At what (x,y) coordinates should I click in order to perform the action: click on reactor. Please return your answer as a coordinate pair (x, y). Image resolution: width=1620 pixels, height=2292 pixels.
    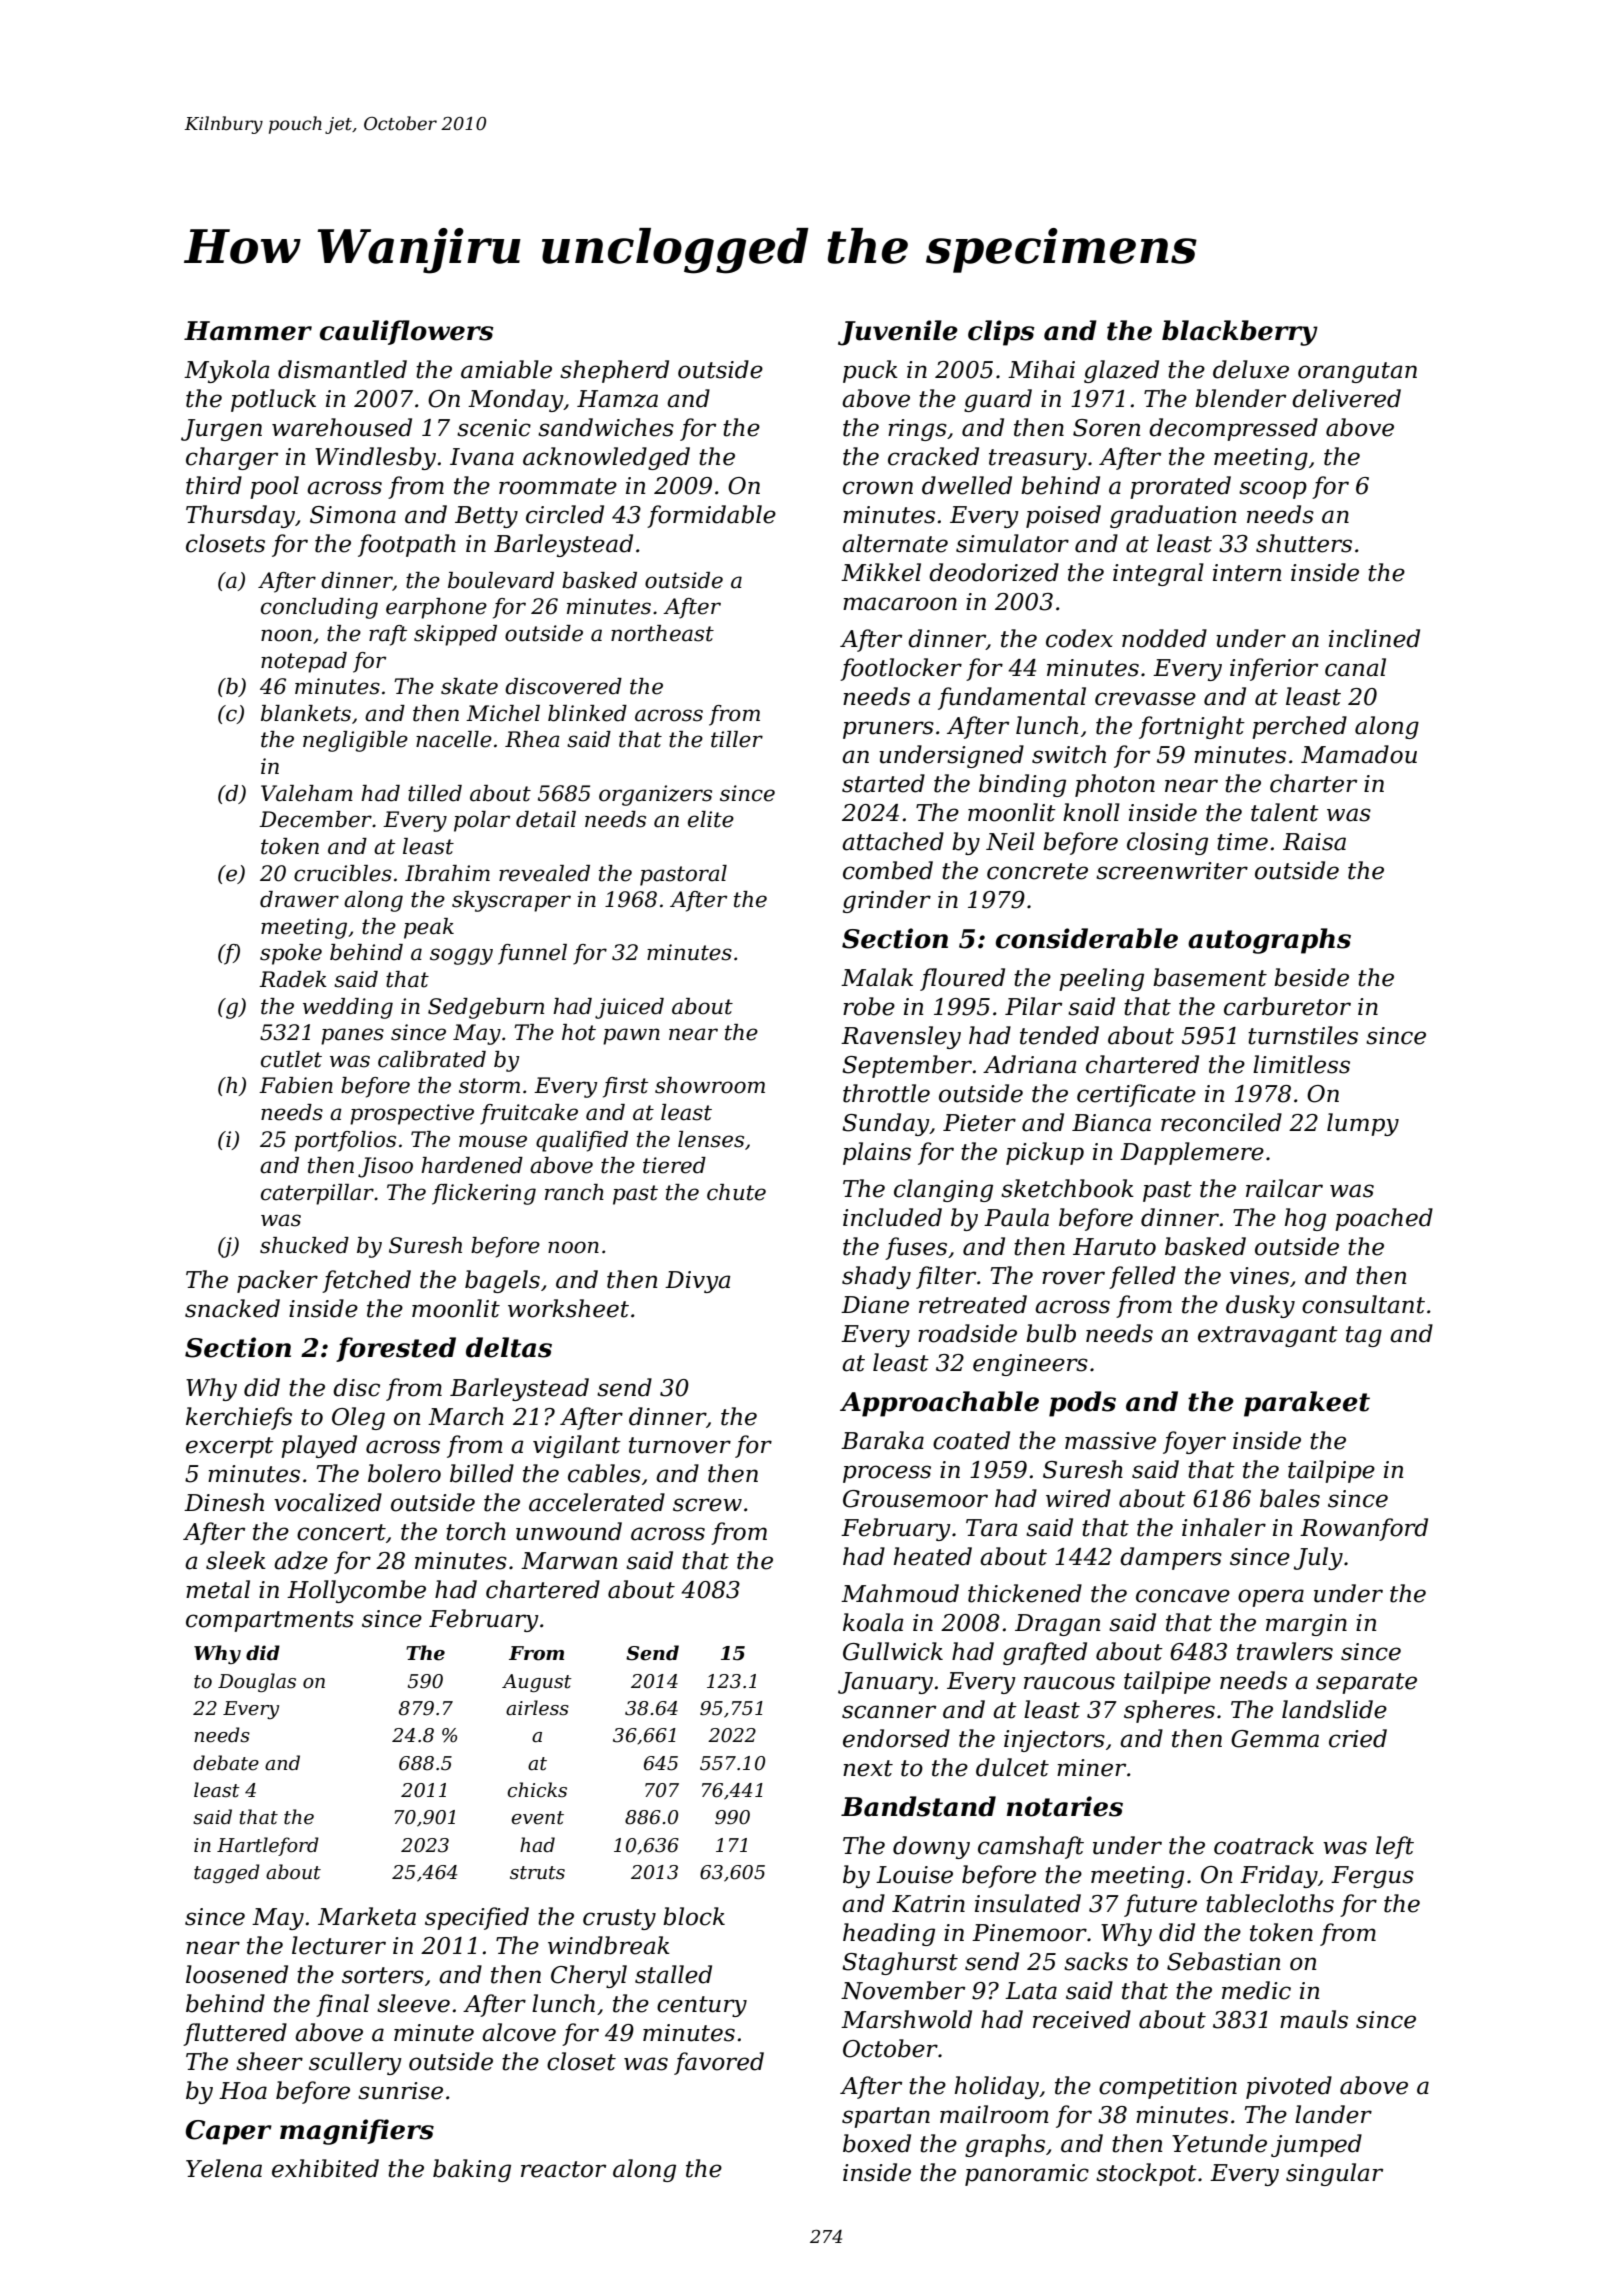
    Looking at the image, I should click on (563, 2169).
